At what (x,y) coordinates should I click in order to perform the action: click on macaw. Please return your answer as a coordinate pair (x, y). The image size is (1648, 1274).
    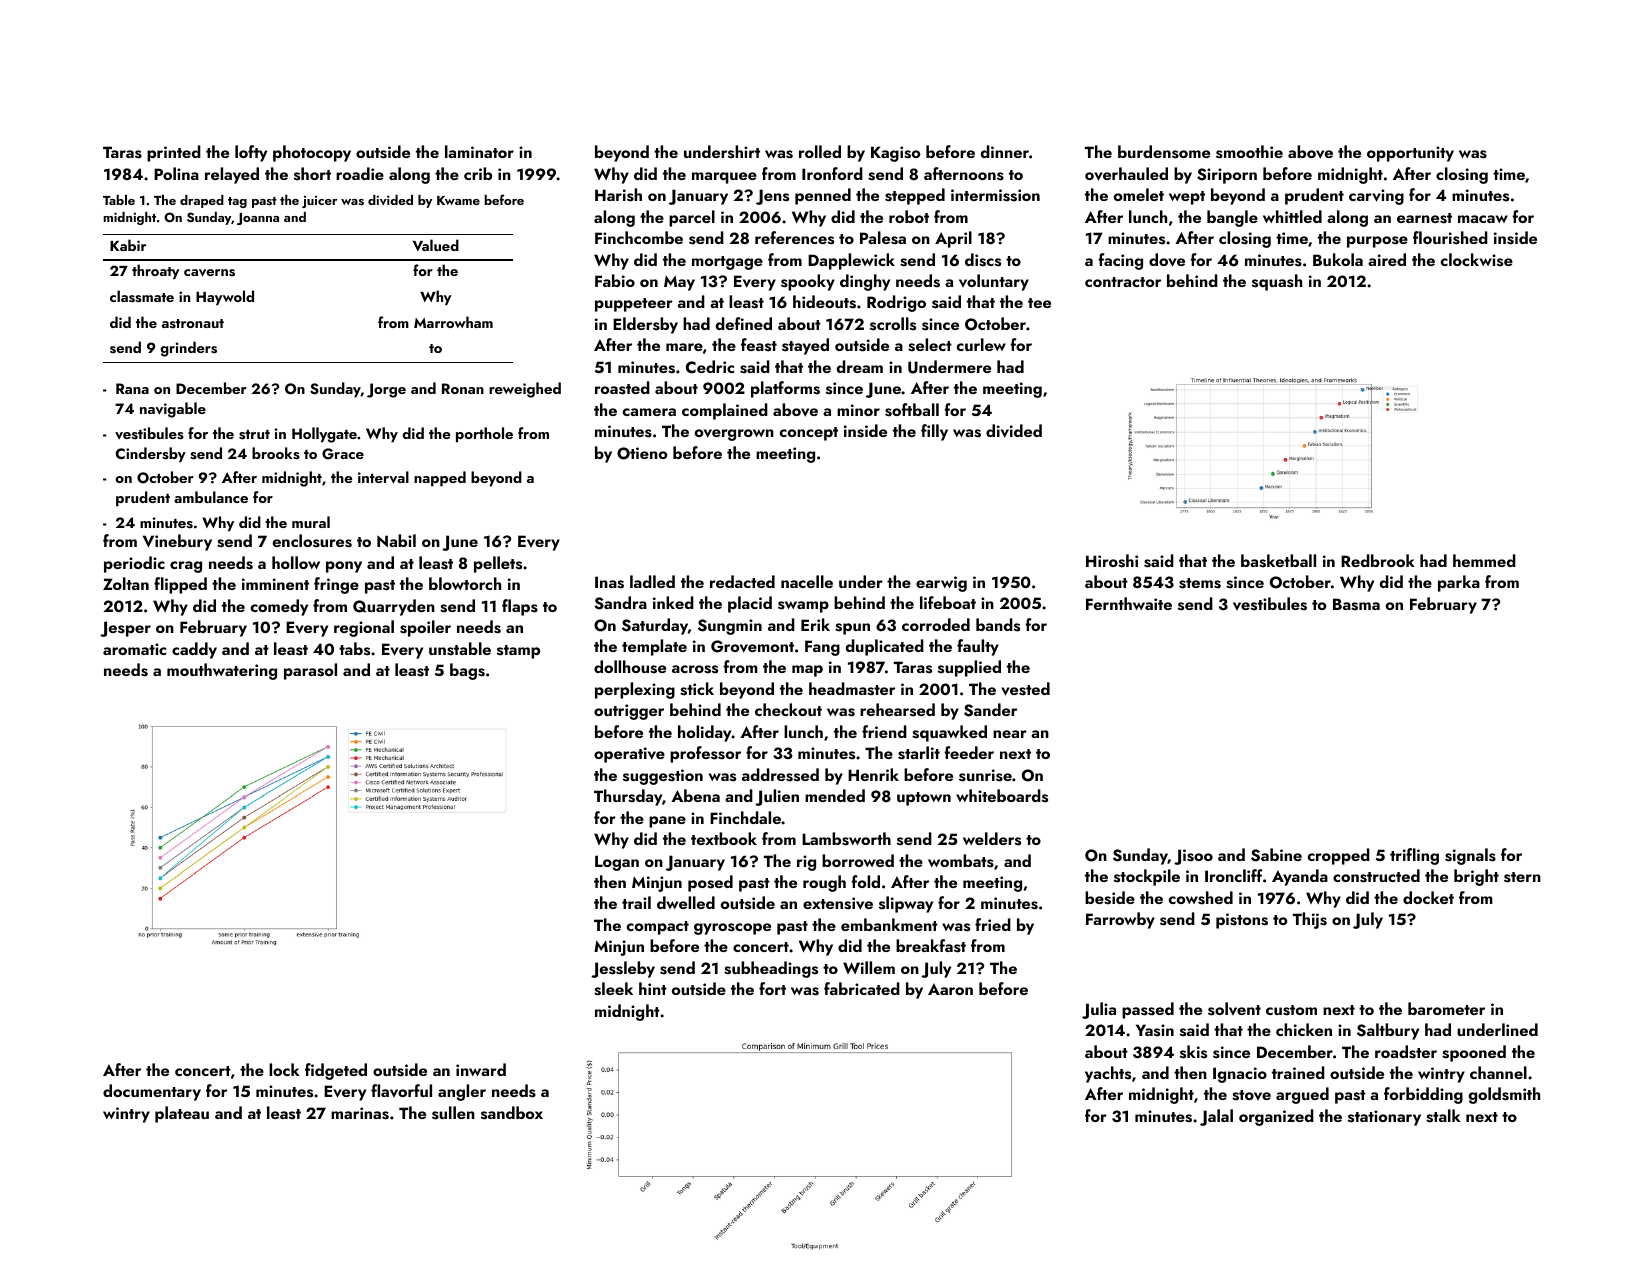
    Looking at the image, I should click on (1483, 219).
